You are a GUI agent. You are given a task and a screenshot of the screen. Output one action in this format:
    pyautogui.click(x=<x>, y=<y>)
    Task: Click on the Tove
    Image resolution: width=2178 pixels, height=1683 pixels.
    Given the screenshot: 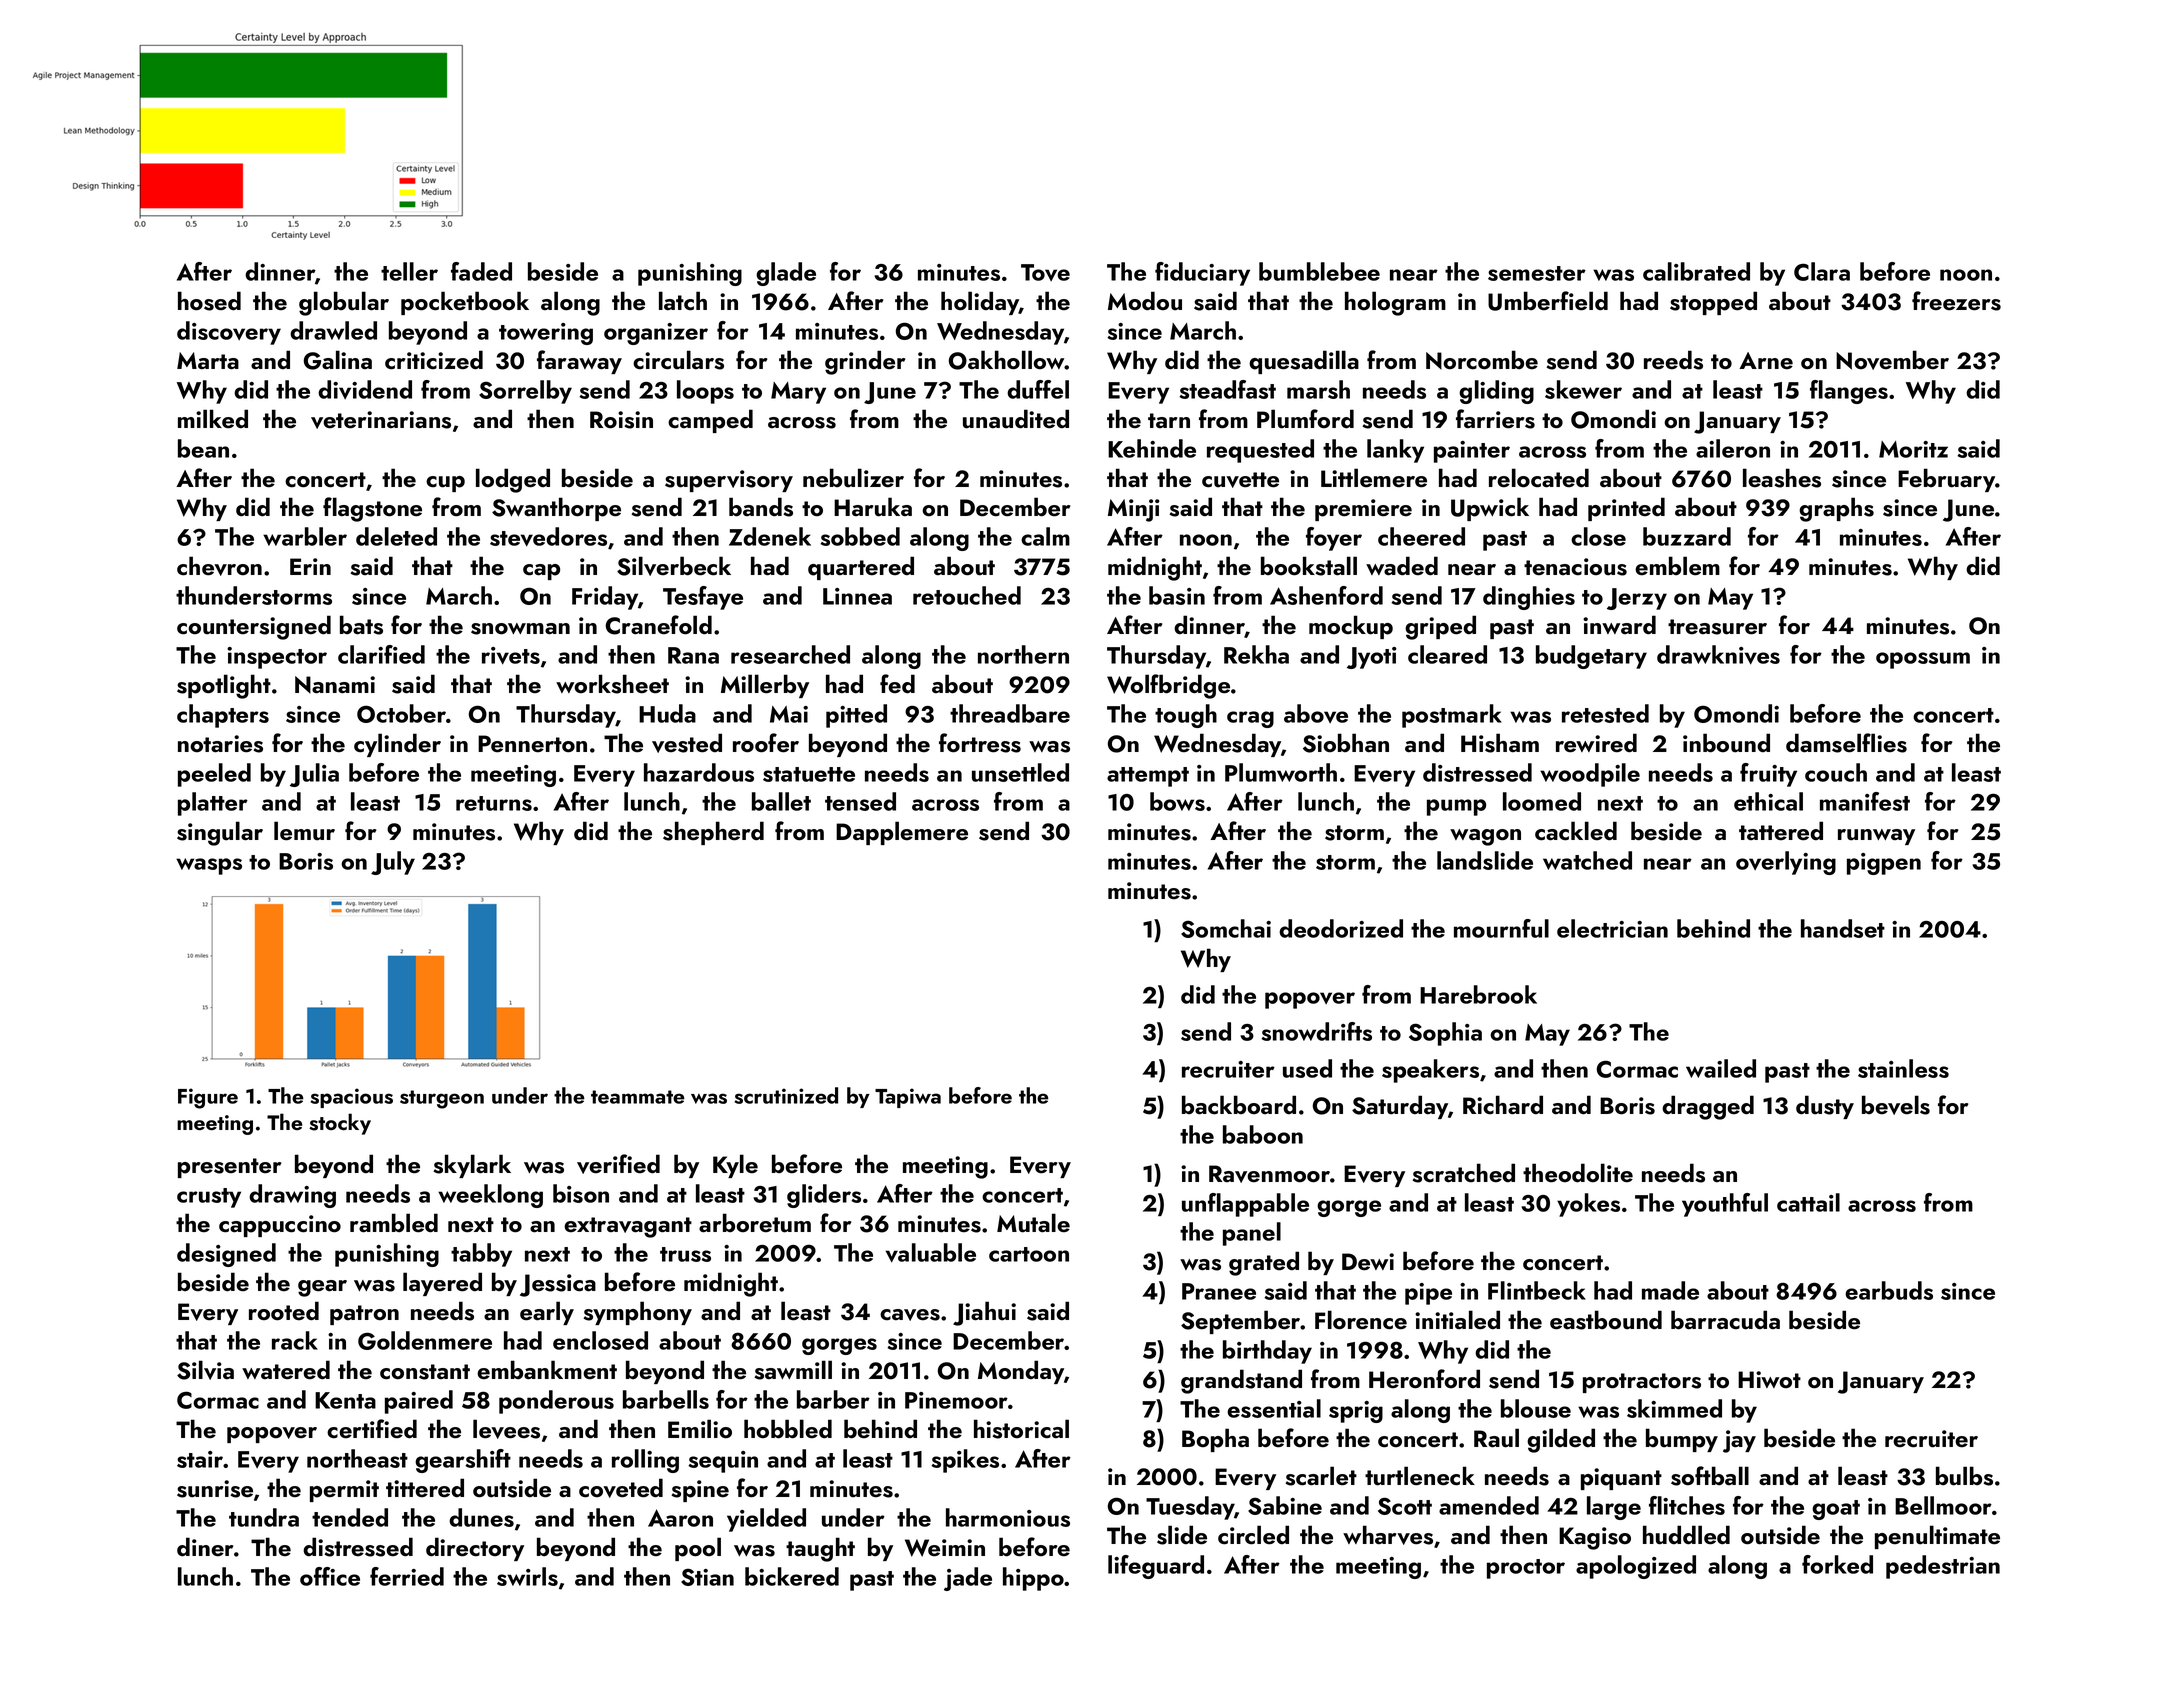 What is the action you would take?
    pyautogui.click(x=1045, y=272)
